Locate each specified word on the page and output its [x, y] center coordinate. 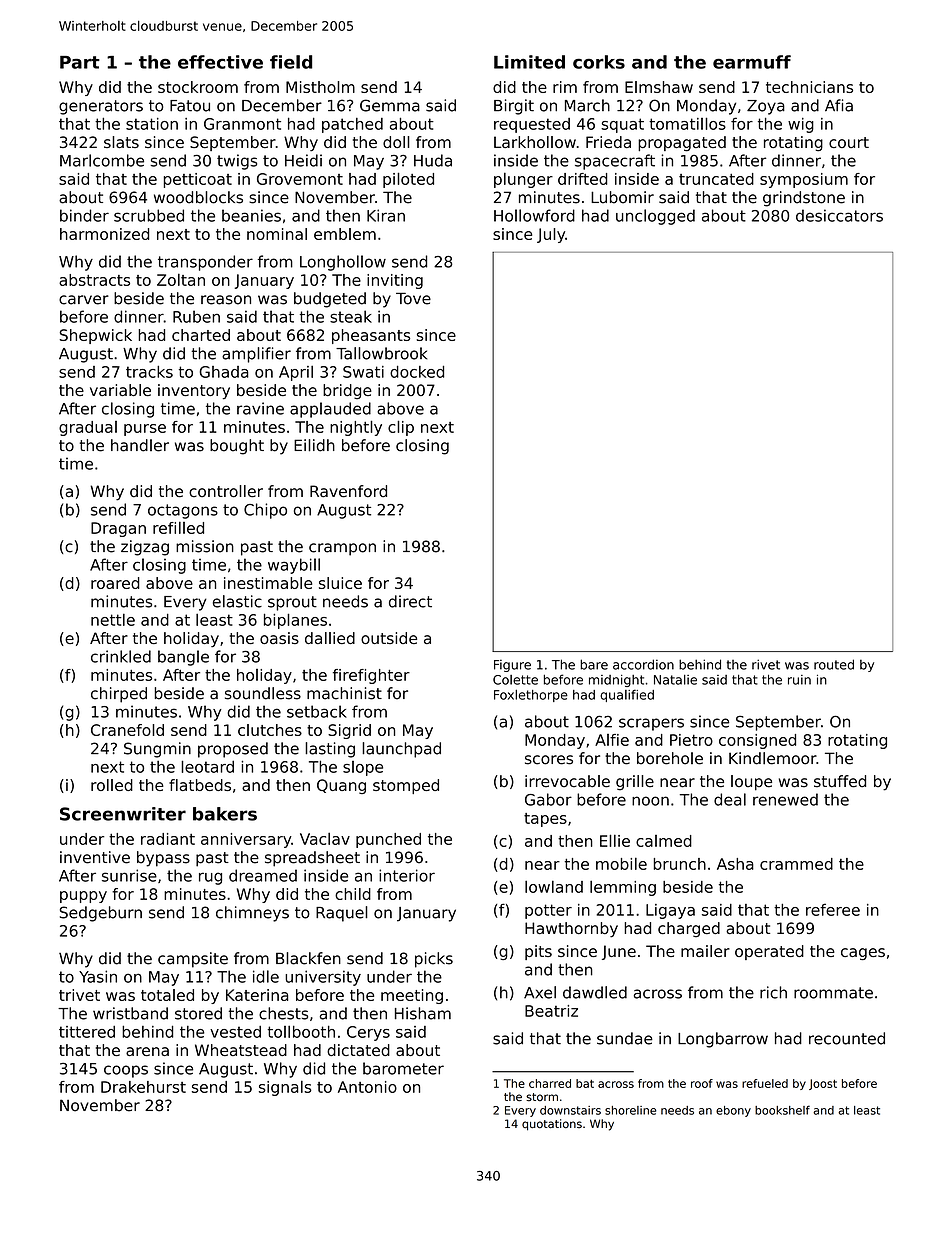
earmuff [752, 62]
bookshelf [782, 1110]
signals [285, 1088]
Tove [413, 298]
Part [80, 62]
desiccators [839, 215]
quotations [552, 1125]
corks [599, 62]
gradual [88, 428]
